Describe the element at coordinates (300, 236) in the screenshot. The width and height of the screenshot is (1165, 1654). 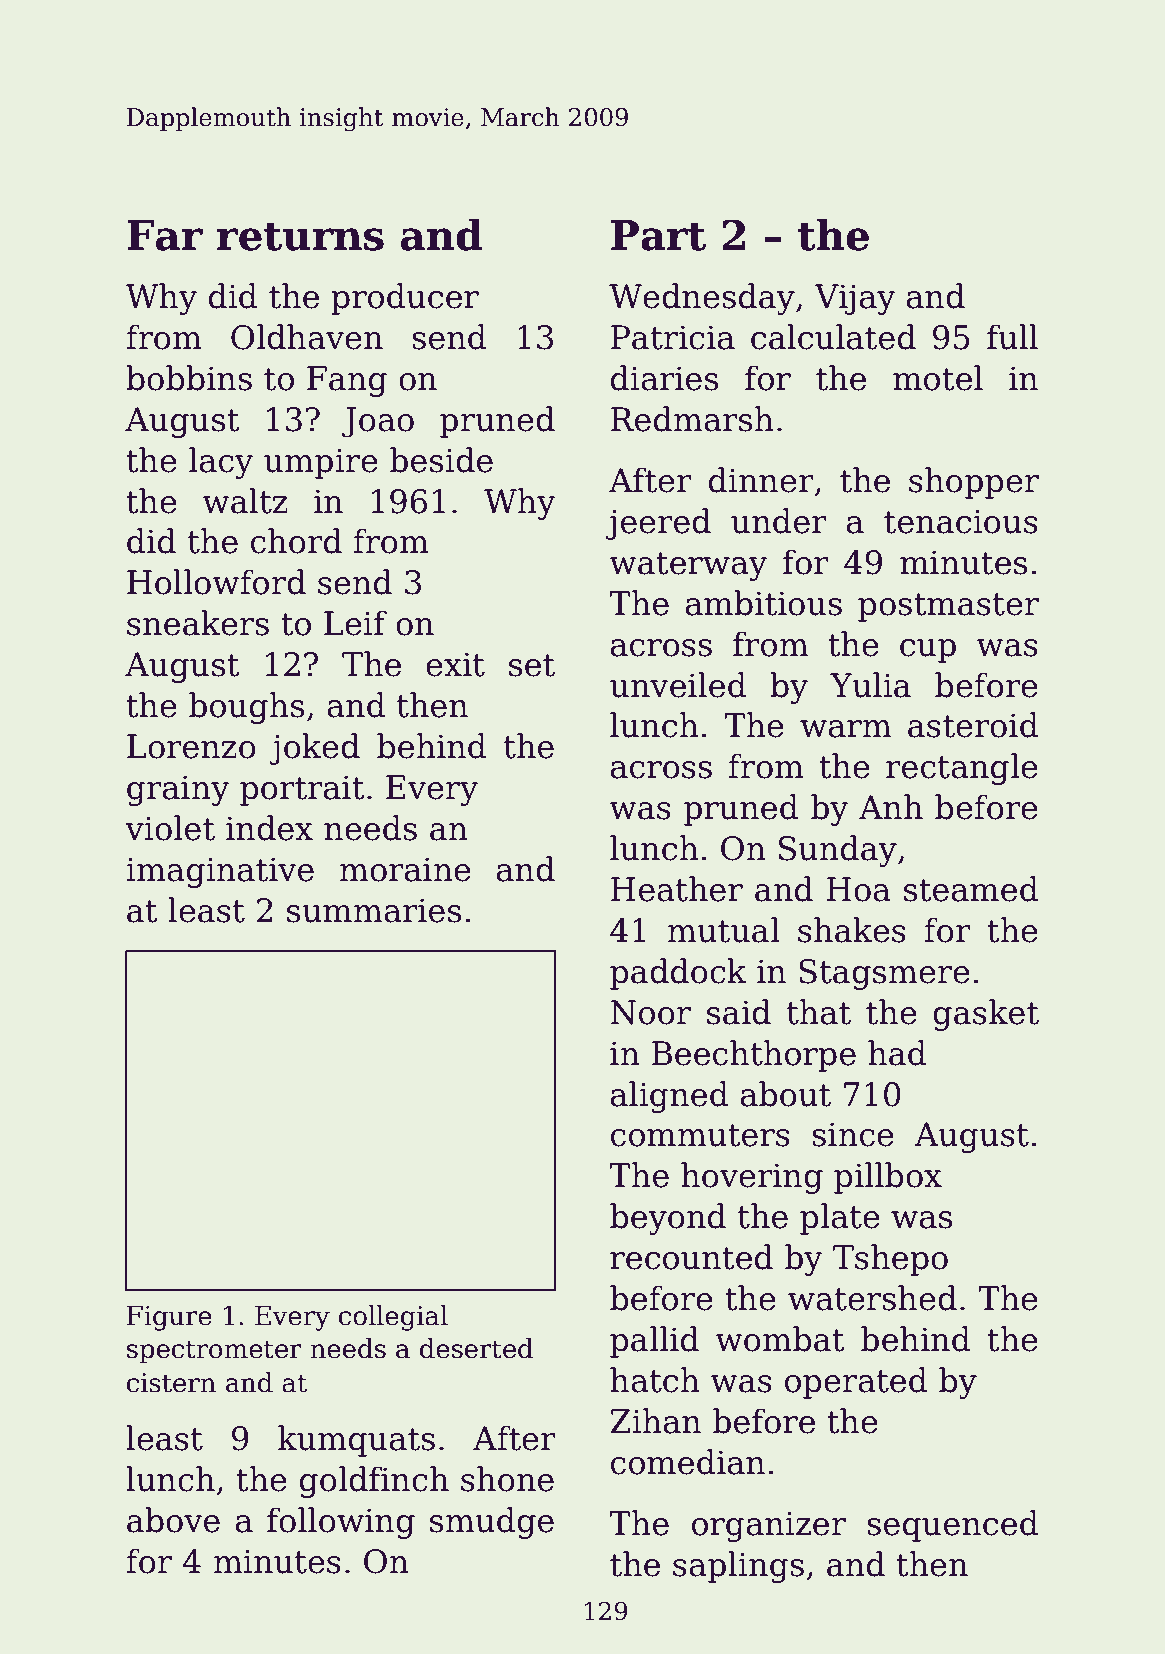
I see `returns` at that location.
